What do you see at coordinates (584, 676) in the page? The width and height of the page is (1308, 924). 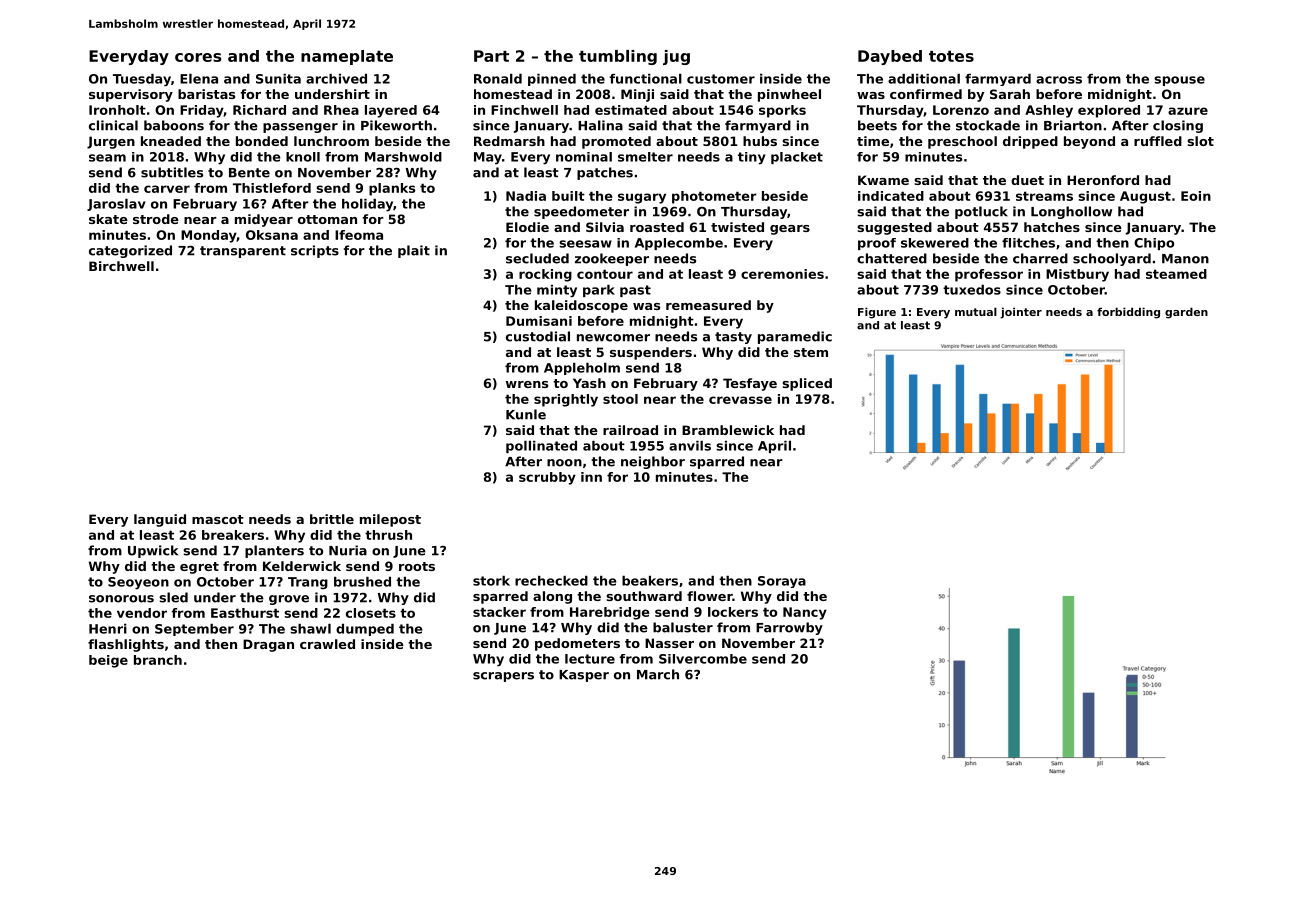 I see `Kasper` at bounding box center [584, 676].
